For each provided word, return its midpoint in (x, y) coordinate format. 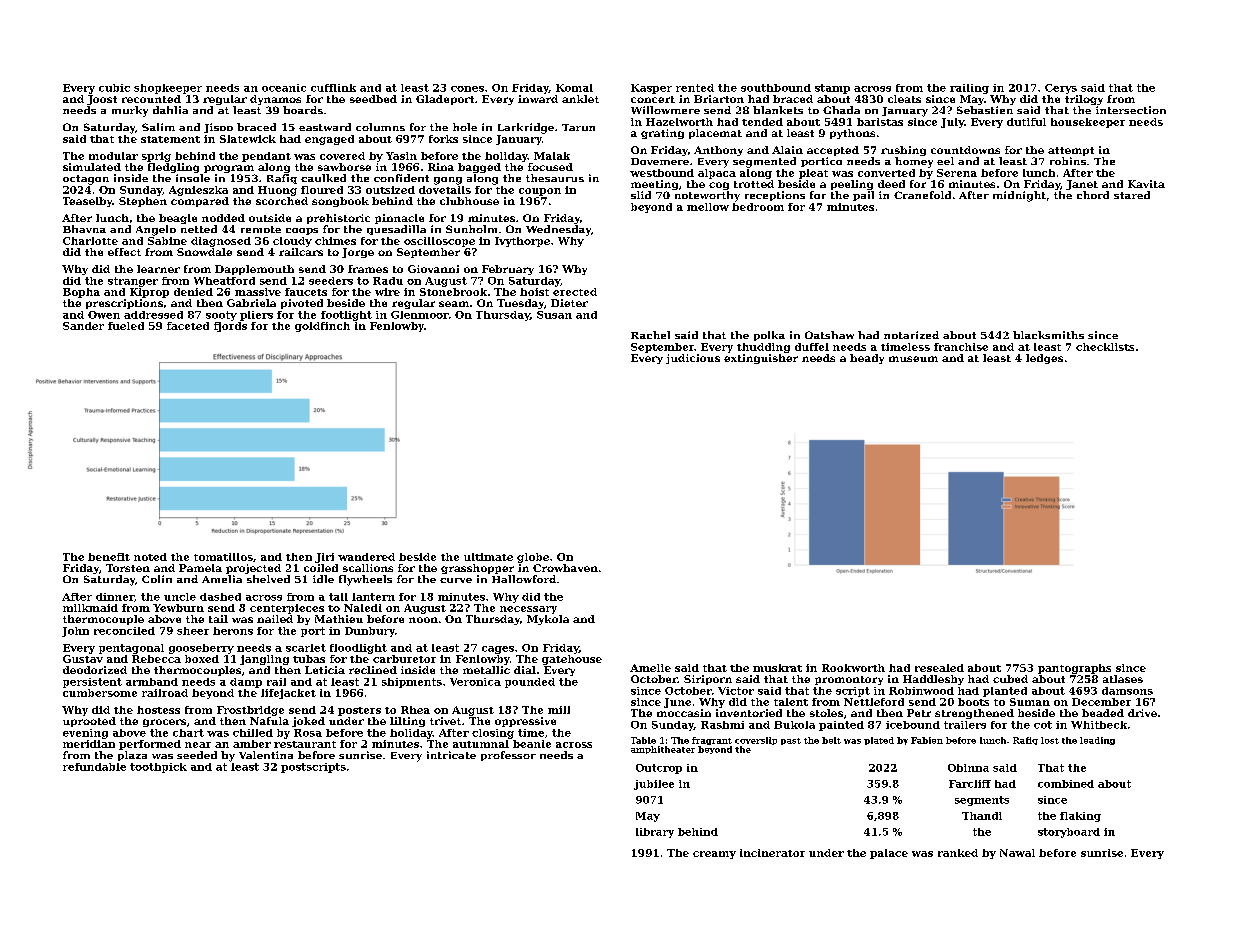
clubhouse (469, 201)
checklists (1105, 347)
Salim (158, 127)
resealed (939, 668)
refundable (94, 767)
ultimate (488, 557)
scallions (368, 568)
